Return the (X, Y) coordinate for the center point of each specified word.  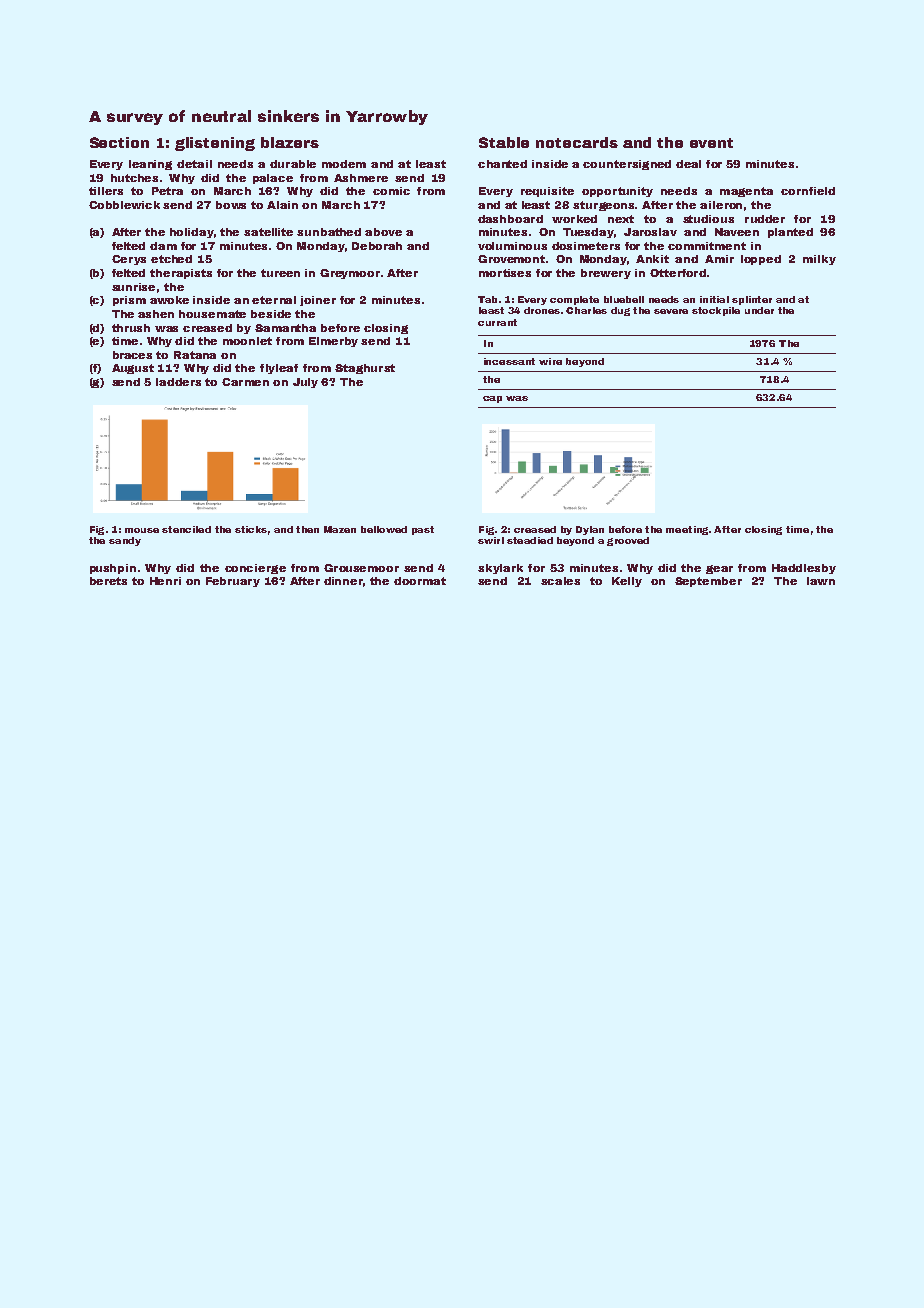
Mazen (340, 529)
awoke (169, 300)
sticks (251, 529)
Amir (719, 259)
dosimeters (586, 246)
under (759, 310)
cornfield (808, 191)
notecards (577, 142)
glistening (215, 144)
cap (492, 399)
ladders (178, 382)
